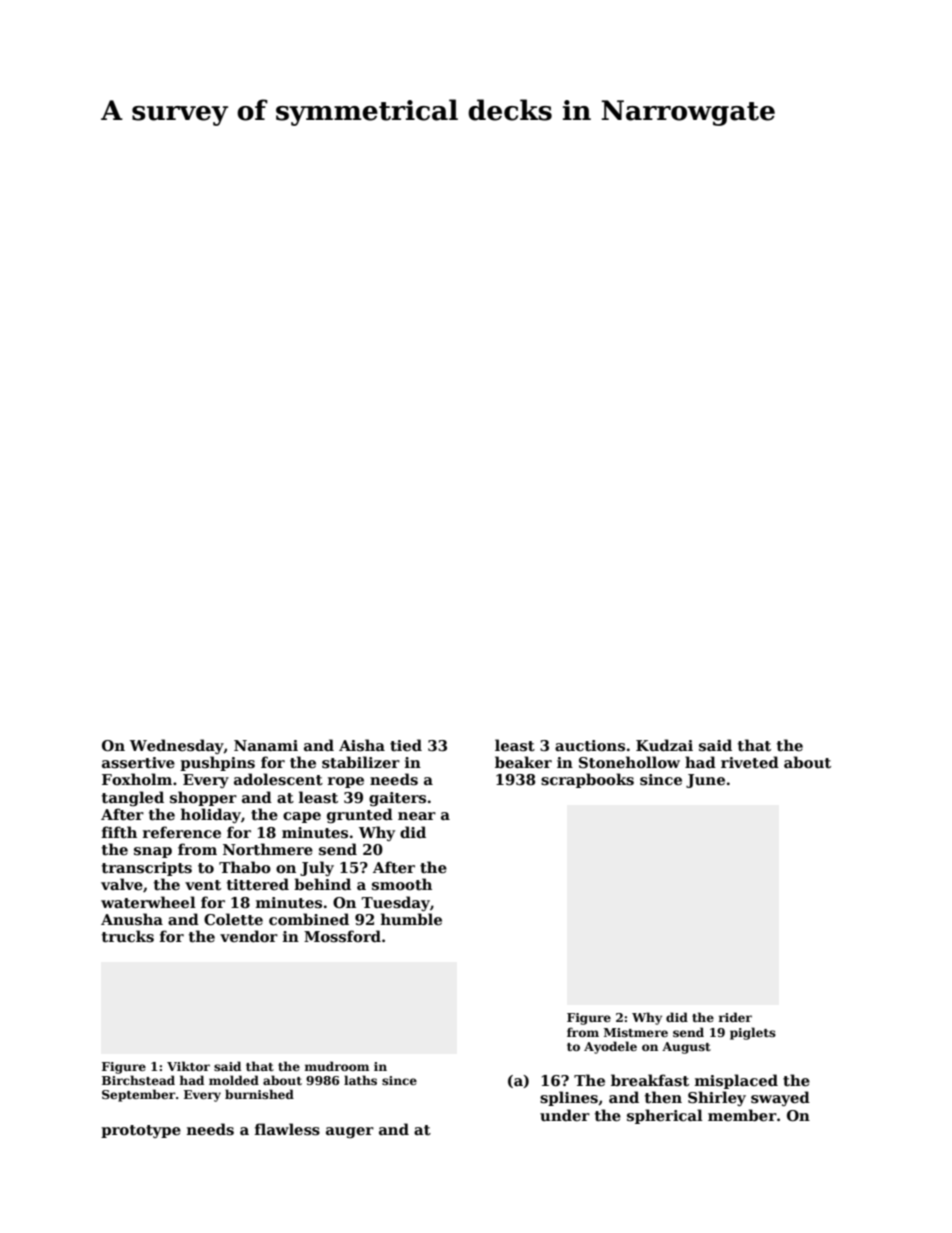  What do you see at coordinates (590, 745) in the document?
I see `auctions` at bounding box center [590, 745].
